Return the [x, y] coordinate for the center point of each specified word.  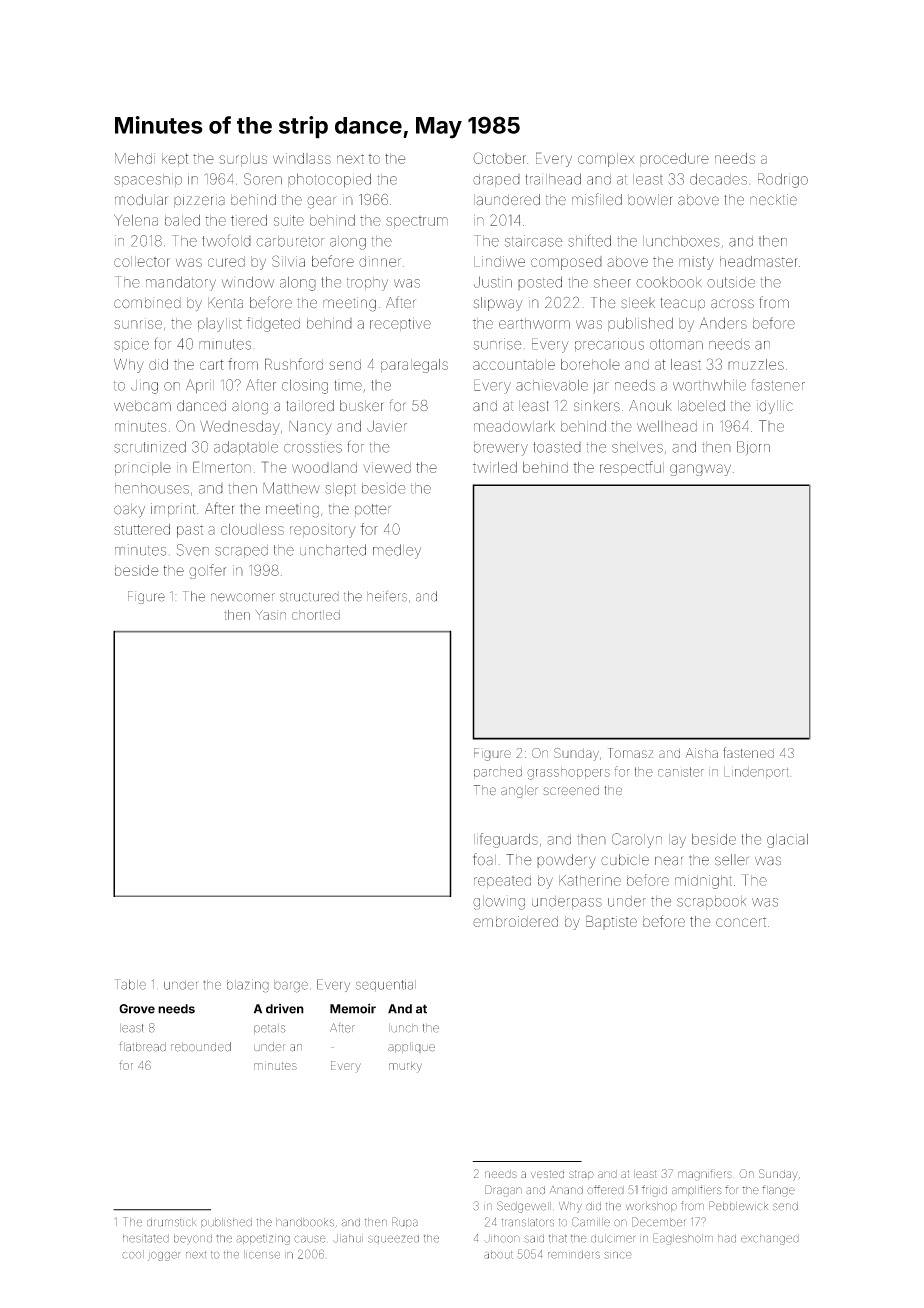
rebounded [201, 1047]
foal [484, 859]
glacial [787, 840]
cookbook [669, 282]
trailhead [553, 179]
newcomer [243, 597]
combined [147, 302]
